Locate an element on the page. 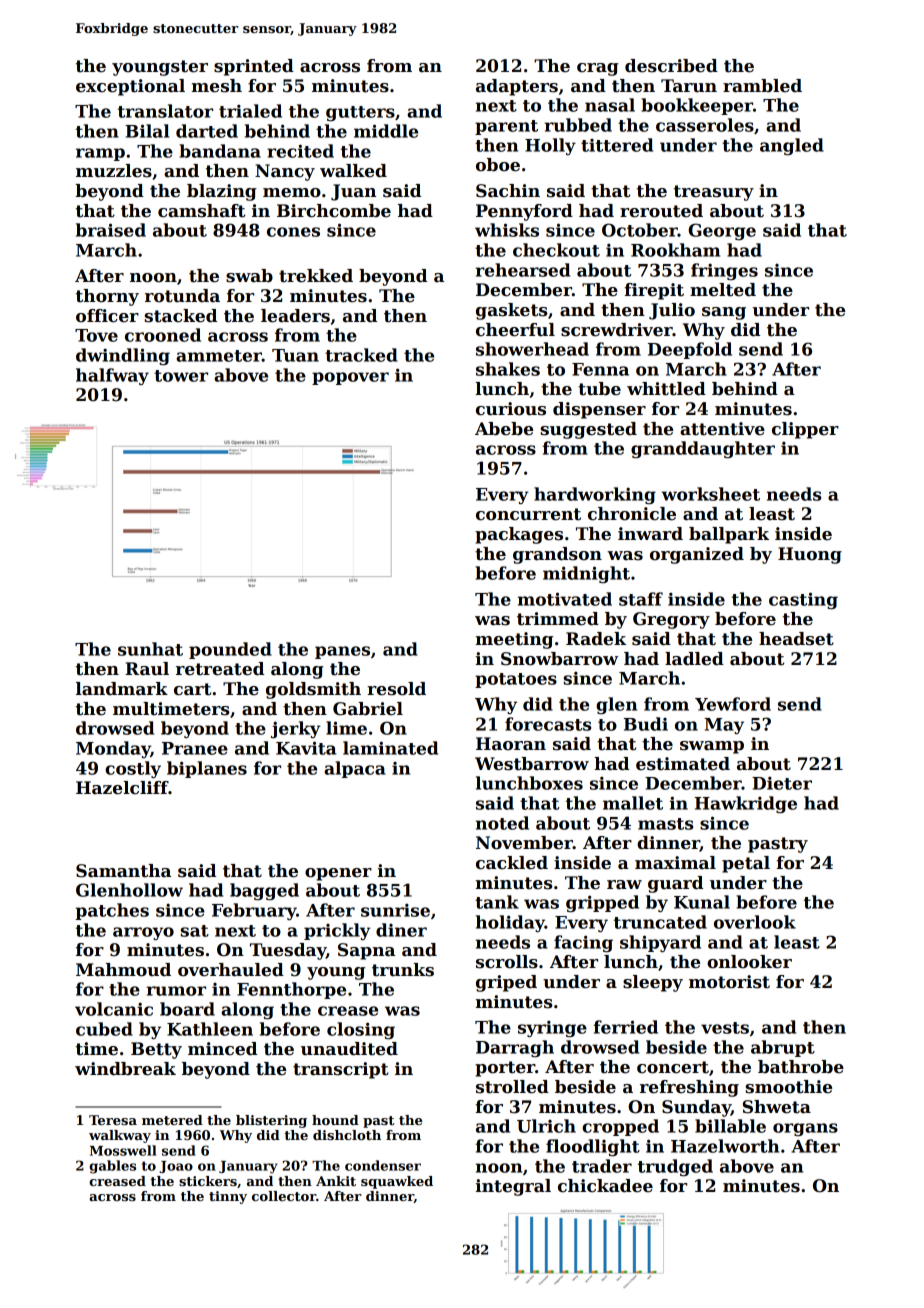  crooned is located at coordinates (163, 335).
